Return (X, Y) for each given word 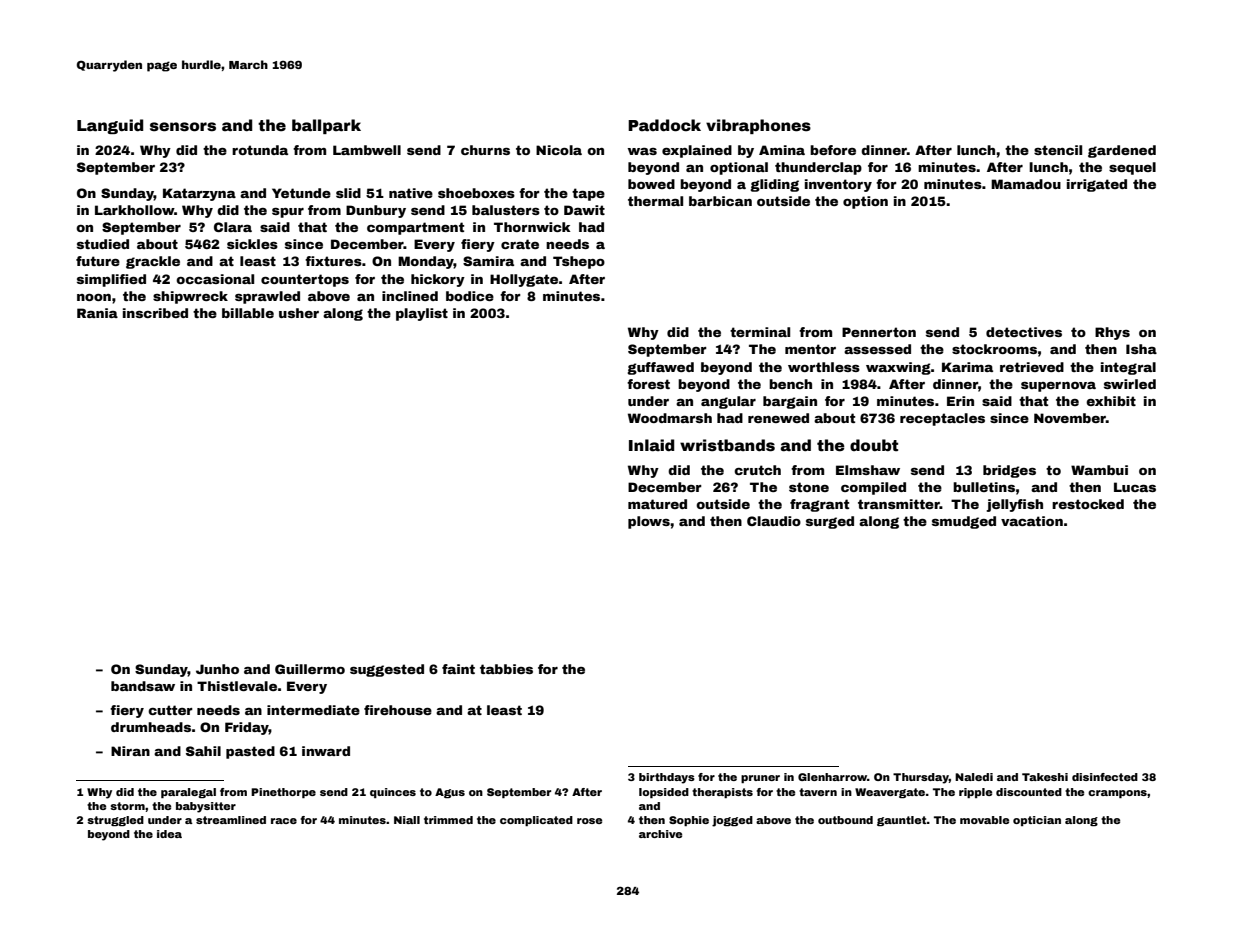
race (284, 821)
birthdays (667, 778)
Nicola (559, 150)
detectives (1024, 332)
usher (299, 313)
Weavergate (890, 793)
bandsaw (143, 686)
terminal (760, 332)
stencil (1058, 150)
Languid (110, 126)
